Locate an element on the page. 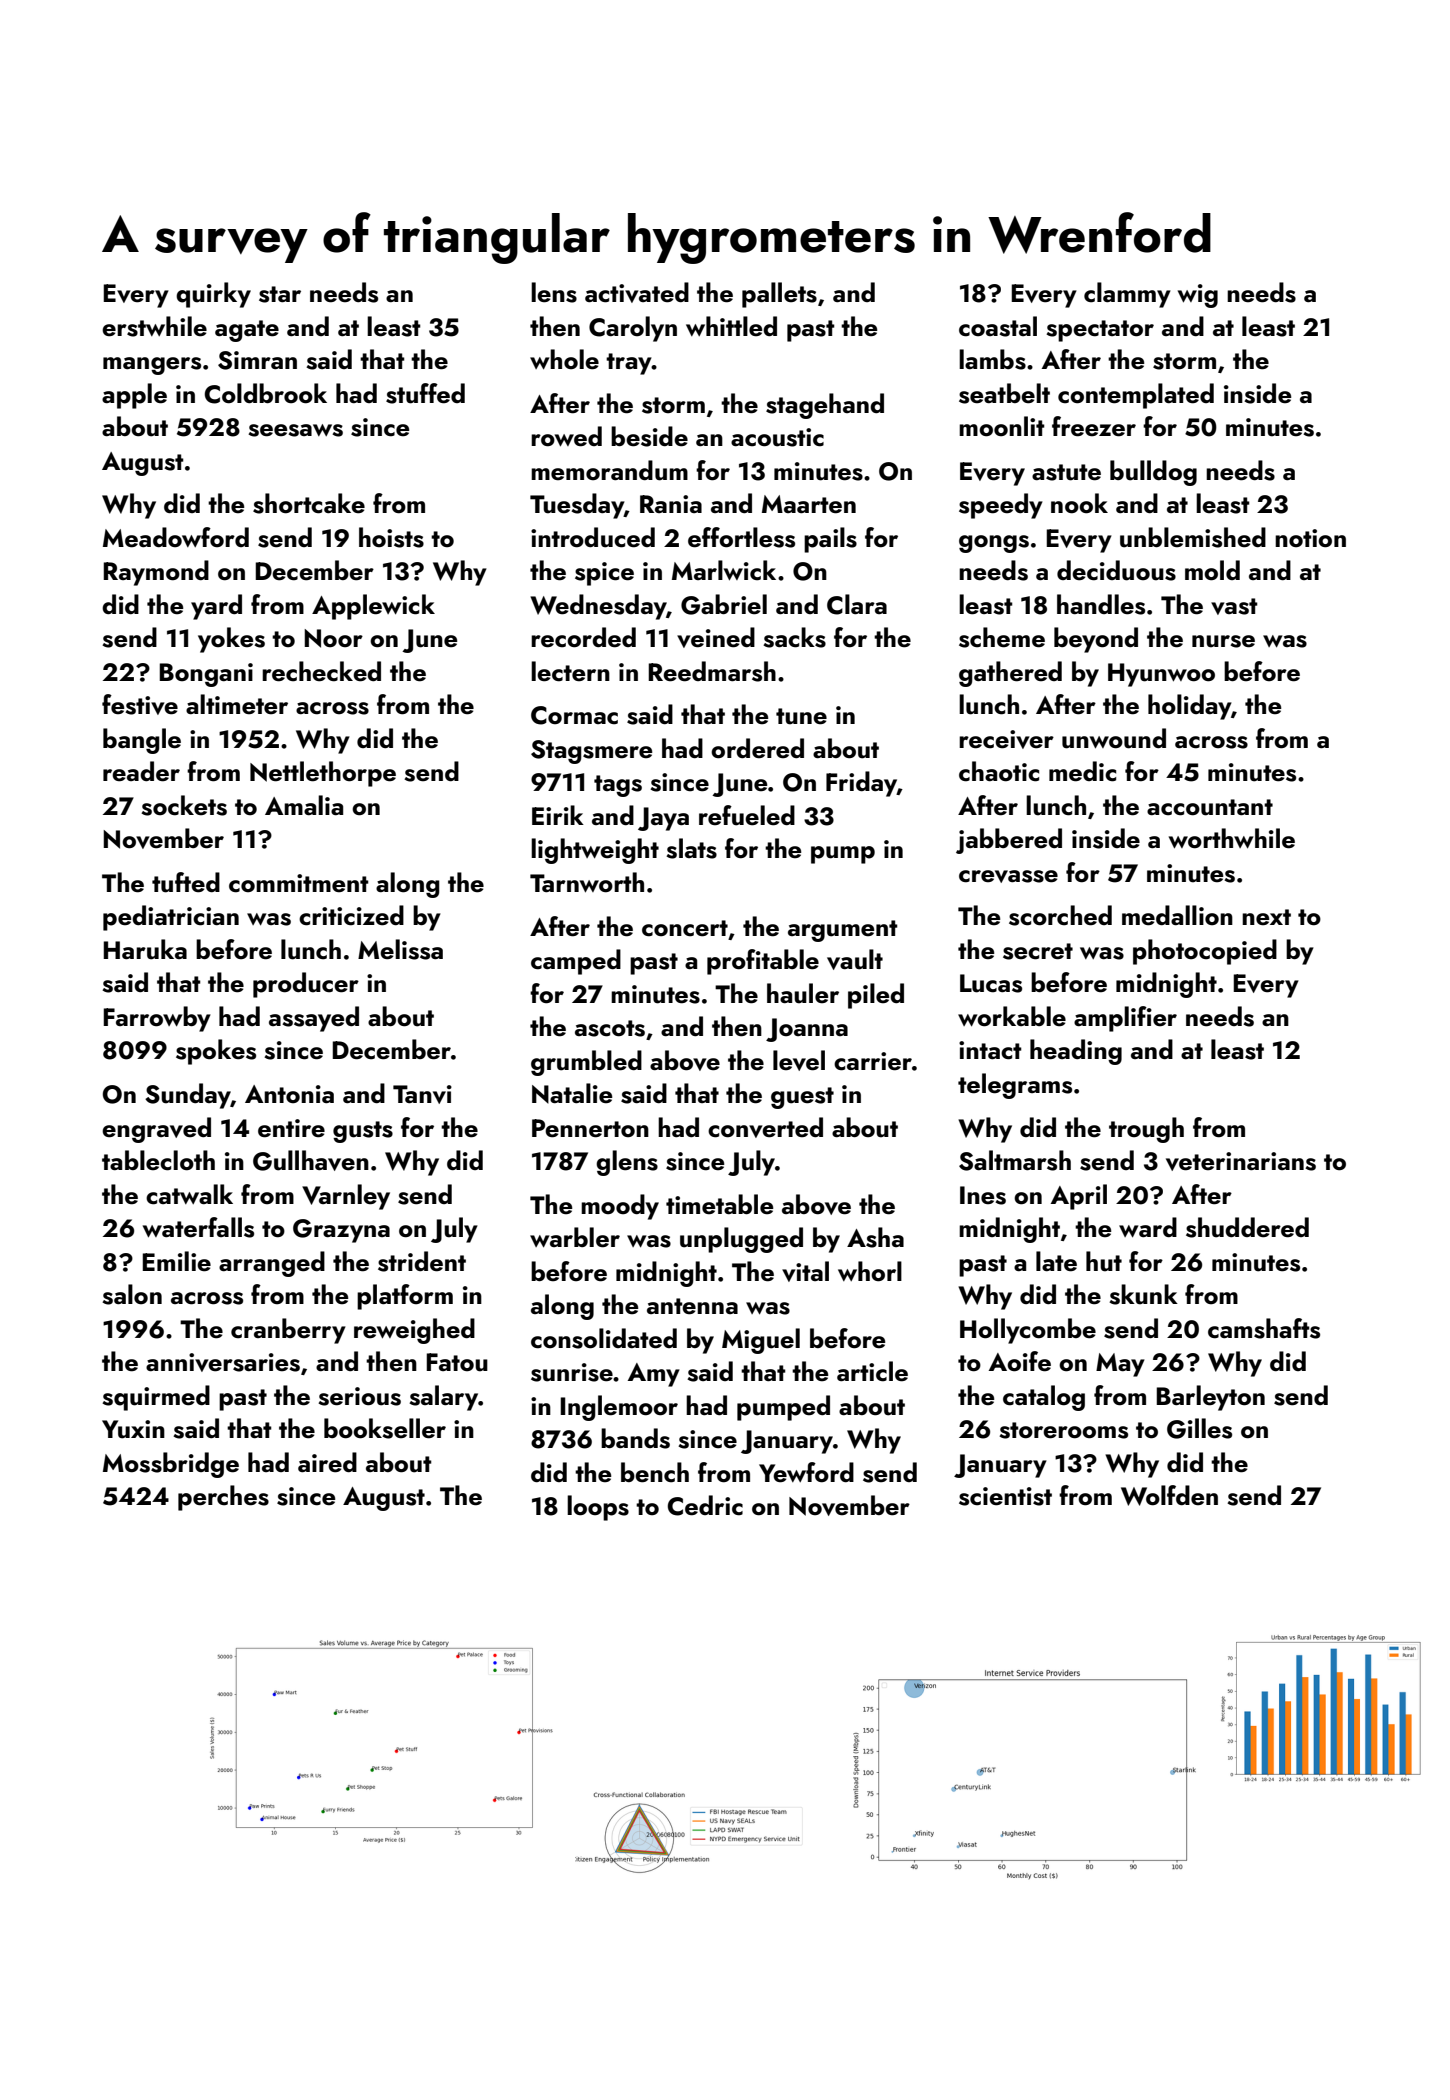  vital is located at coordinates (805, 1271).
